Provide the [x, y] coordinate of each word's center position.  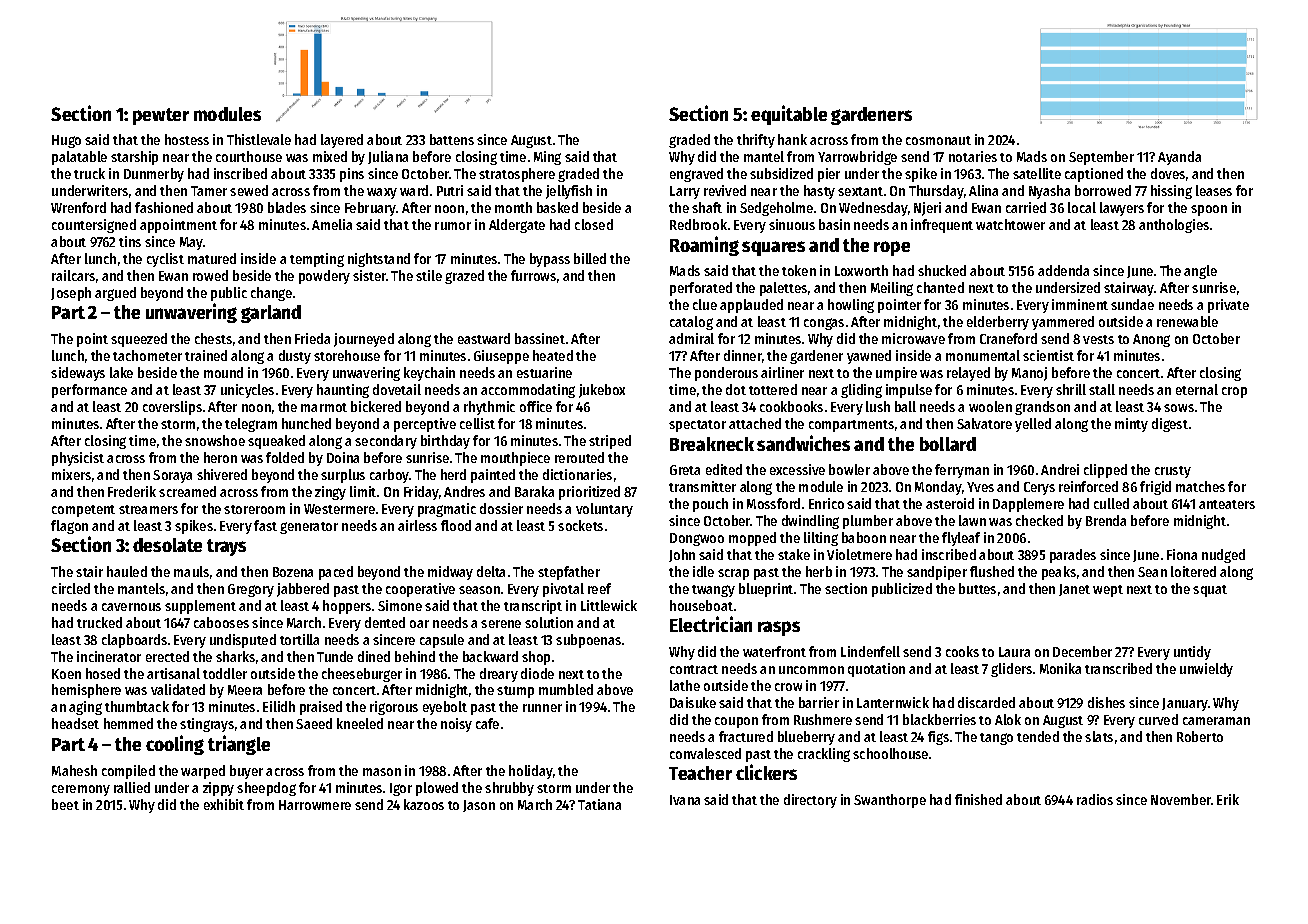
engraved [696, 175]
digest [1170, 425]
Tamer [209, 191]
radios [1095, 799]
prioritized [589, 493]
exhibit [224, 804]
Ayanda [1179, 158]
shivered [222, 474]
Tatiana [599, 804]
